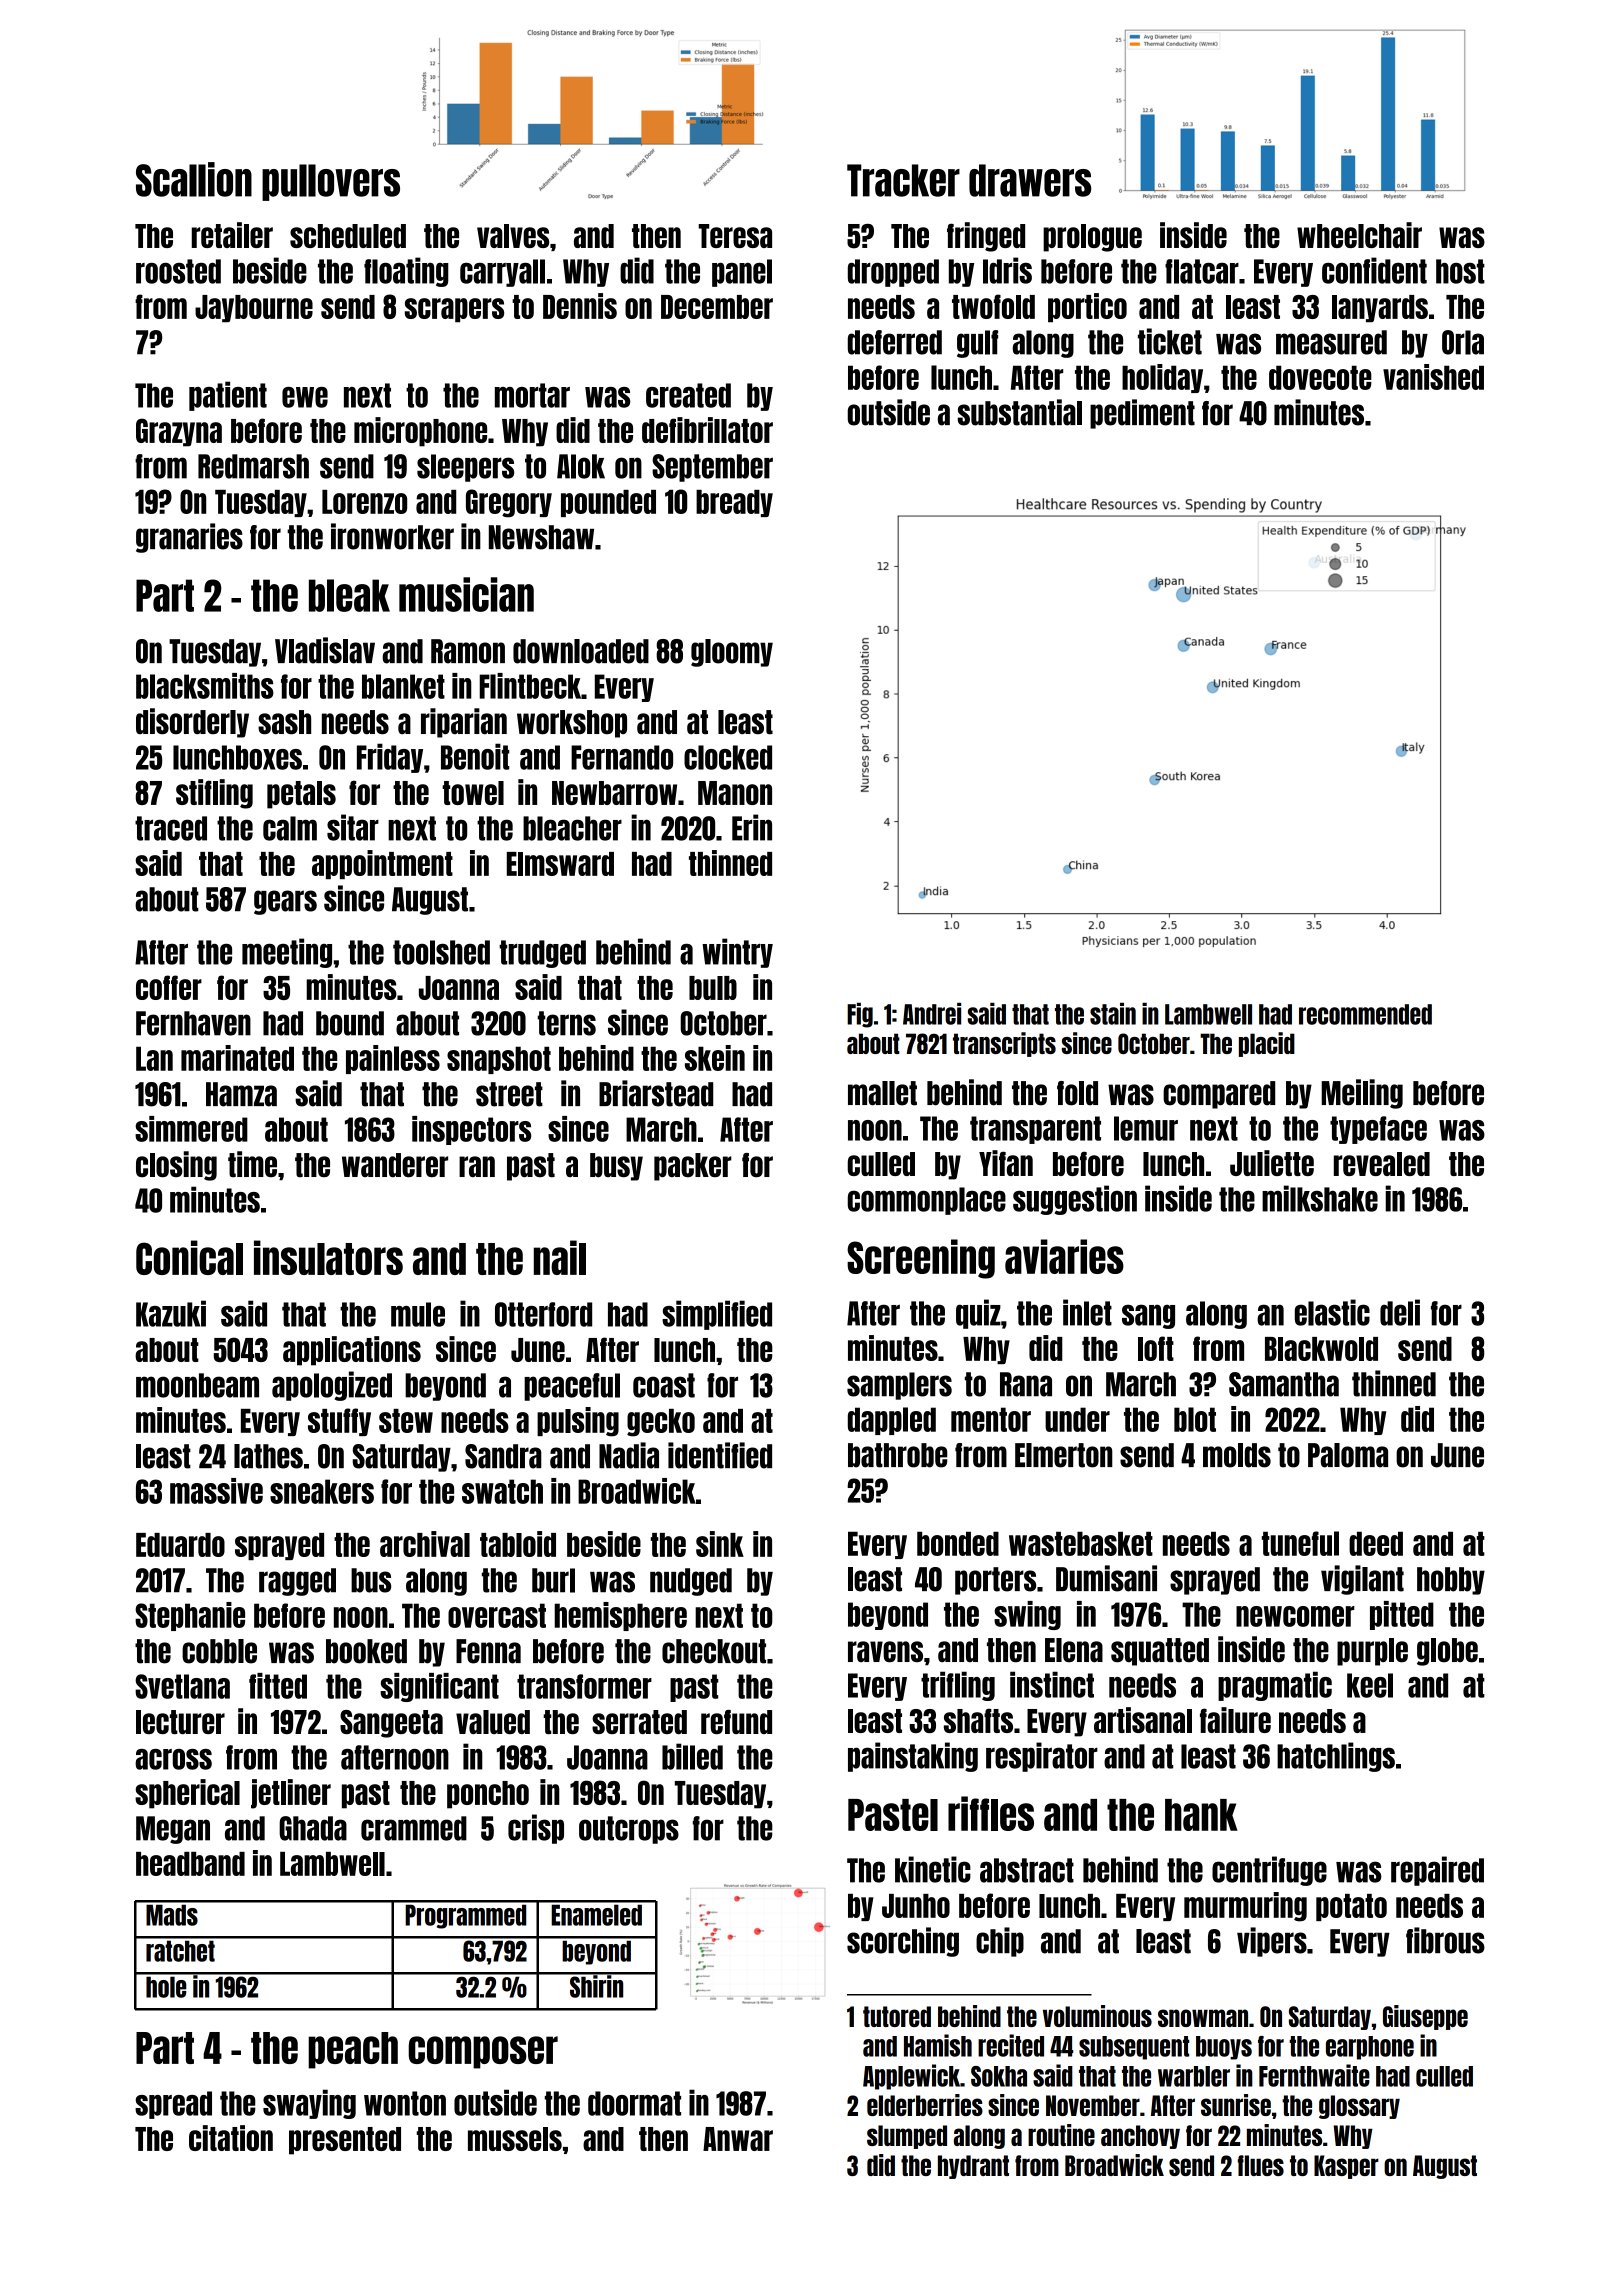  I want to click on deli, so click(1400, 1312).
